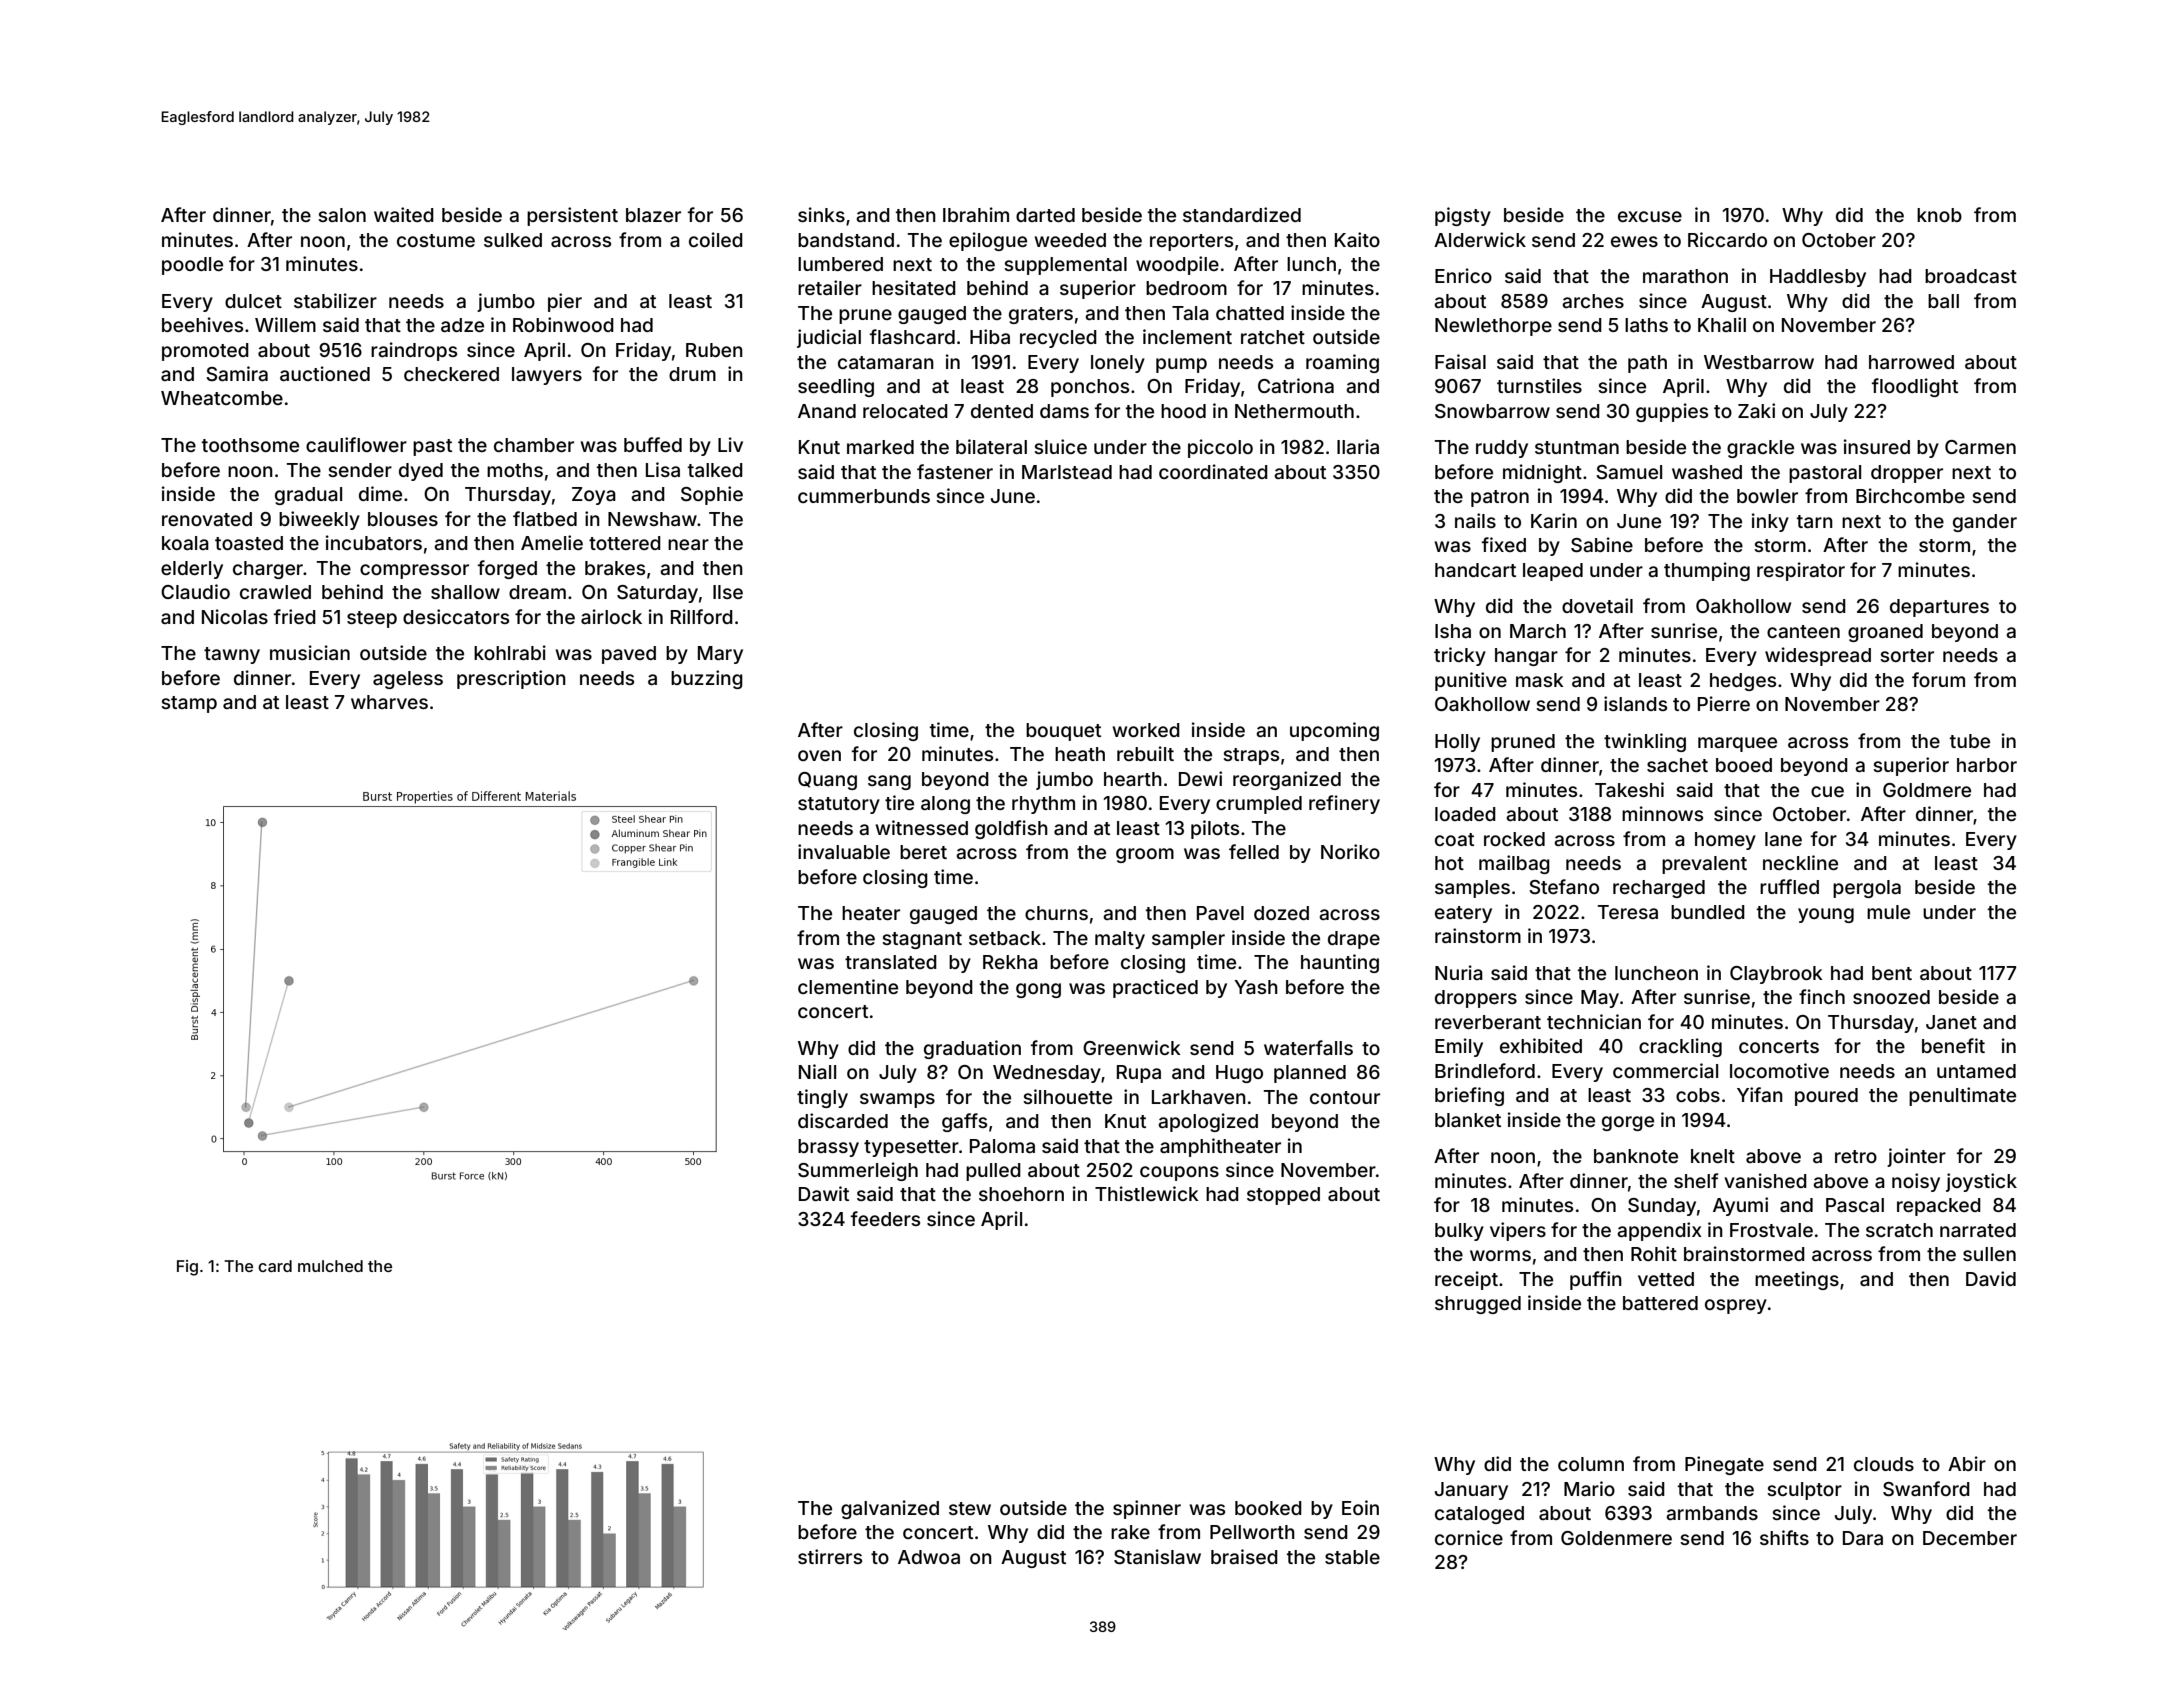 This image has height=1683, width=2178. I want to click on stamp, so click(189, 704).
